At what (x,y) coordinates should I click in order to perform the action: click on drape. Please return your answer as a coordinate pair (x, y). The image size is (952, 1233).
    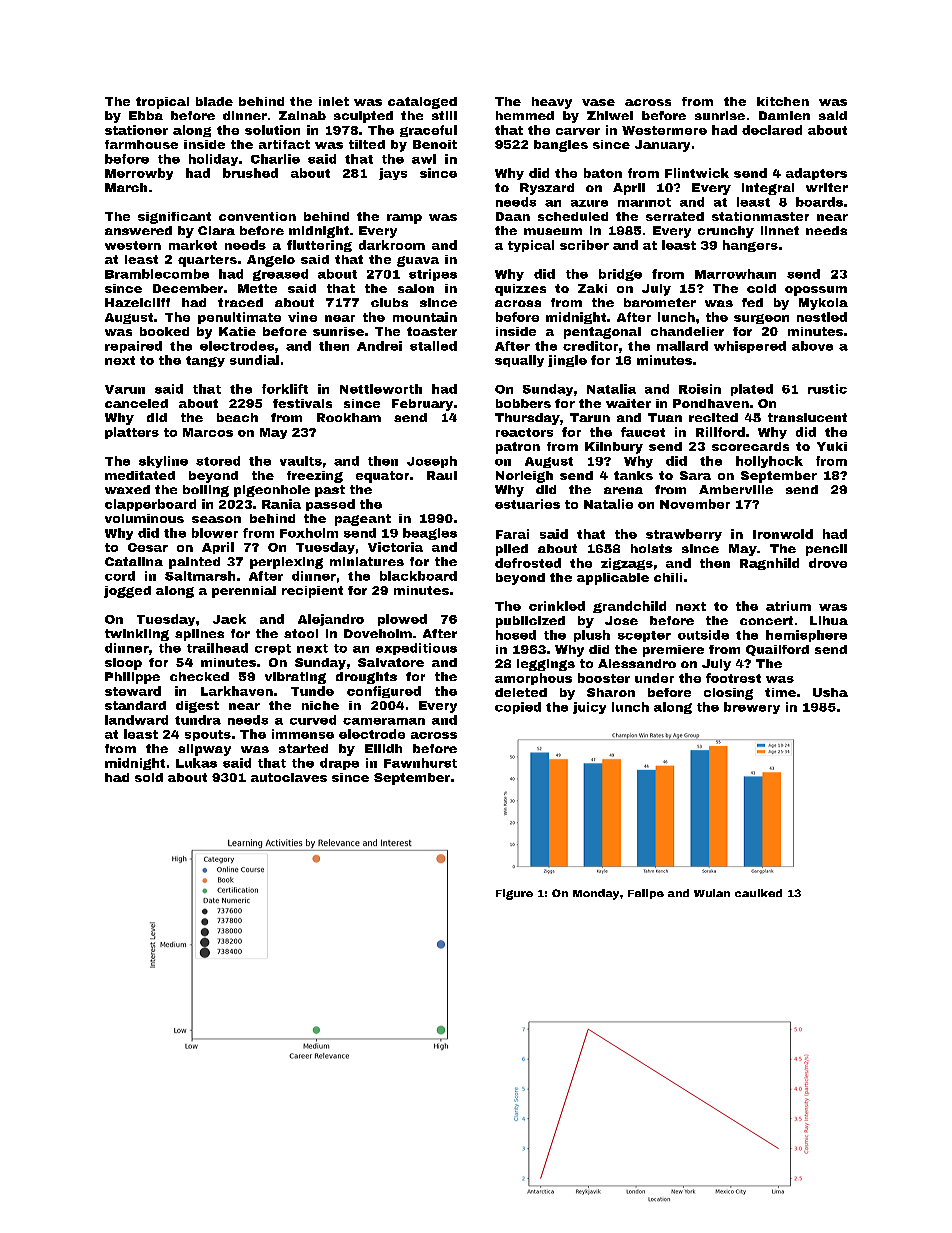
    Looking at the image, I should click on (339, 764).
